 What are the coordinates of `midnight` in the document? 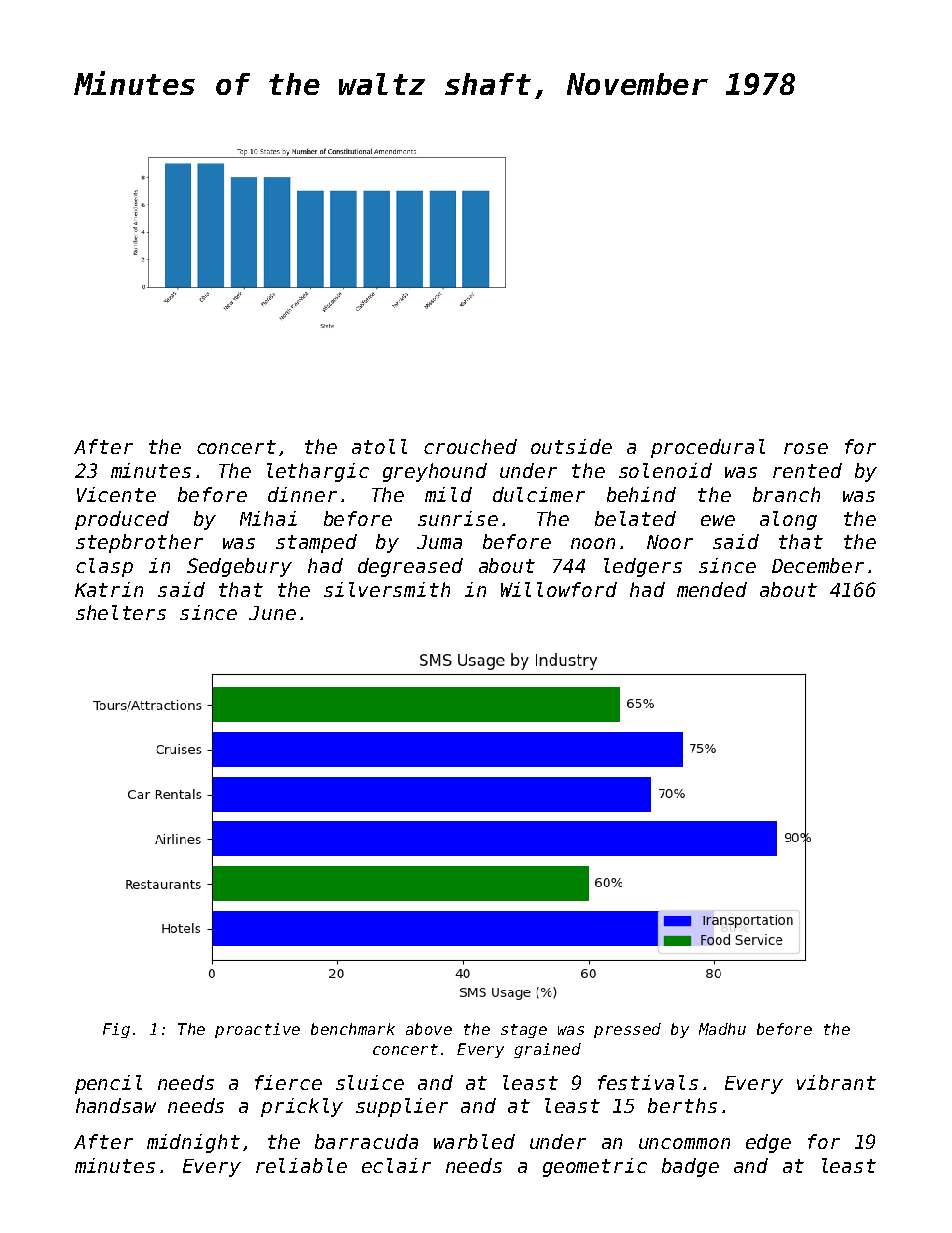 It's located at (193, 1143).
